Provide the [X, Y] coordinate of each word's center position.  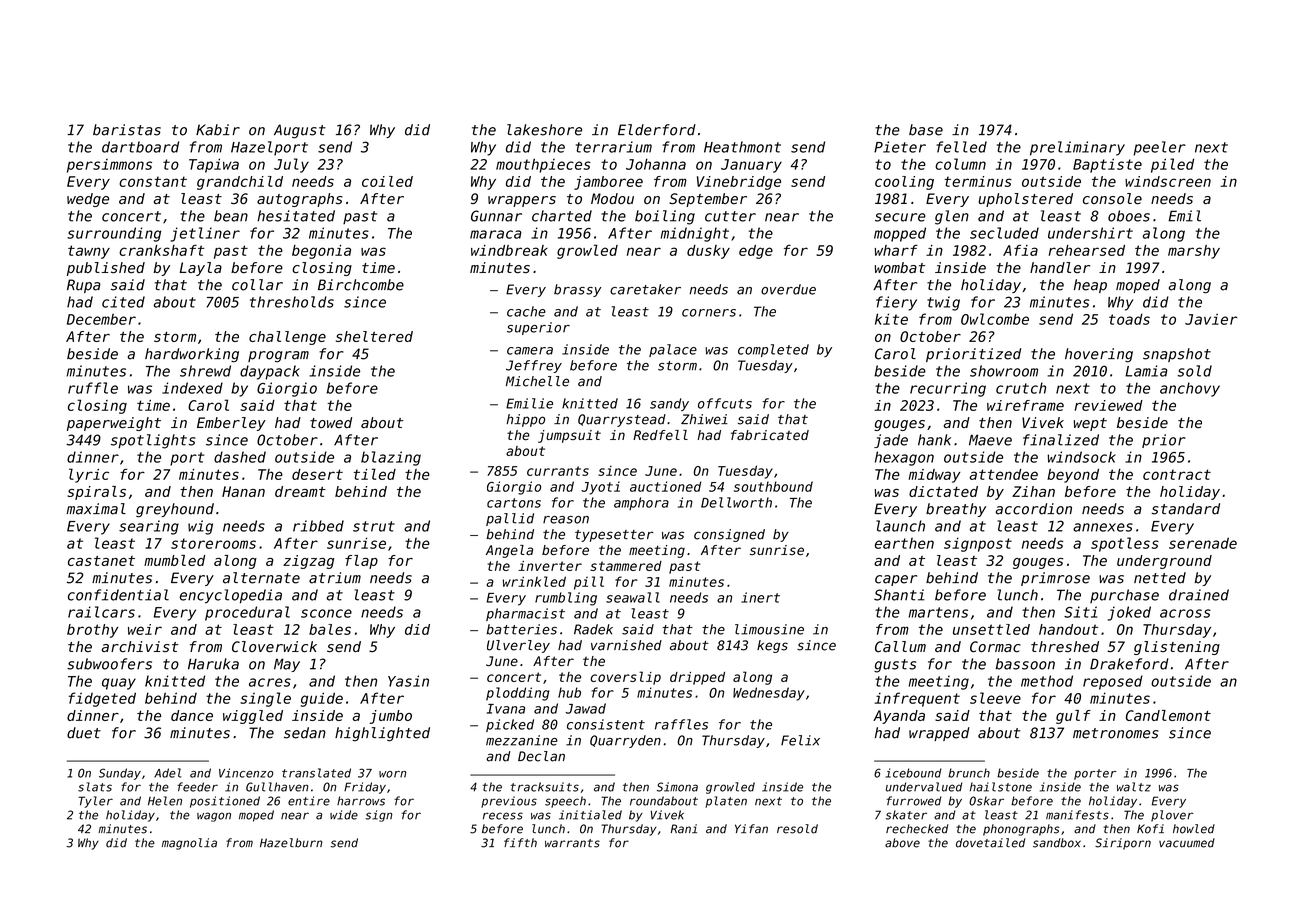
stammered [626, 566]
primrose [1055, 579]
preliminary [1077, 148]
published [106, 269]
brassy [578, 290]
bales [330, 629]
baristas [127, 130]
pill [589, 583]
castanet [101, 561]
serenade [1203, 543]
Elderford [657, 130]
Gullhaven [277, 787]
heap [1090, 286]
